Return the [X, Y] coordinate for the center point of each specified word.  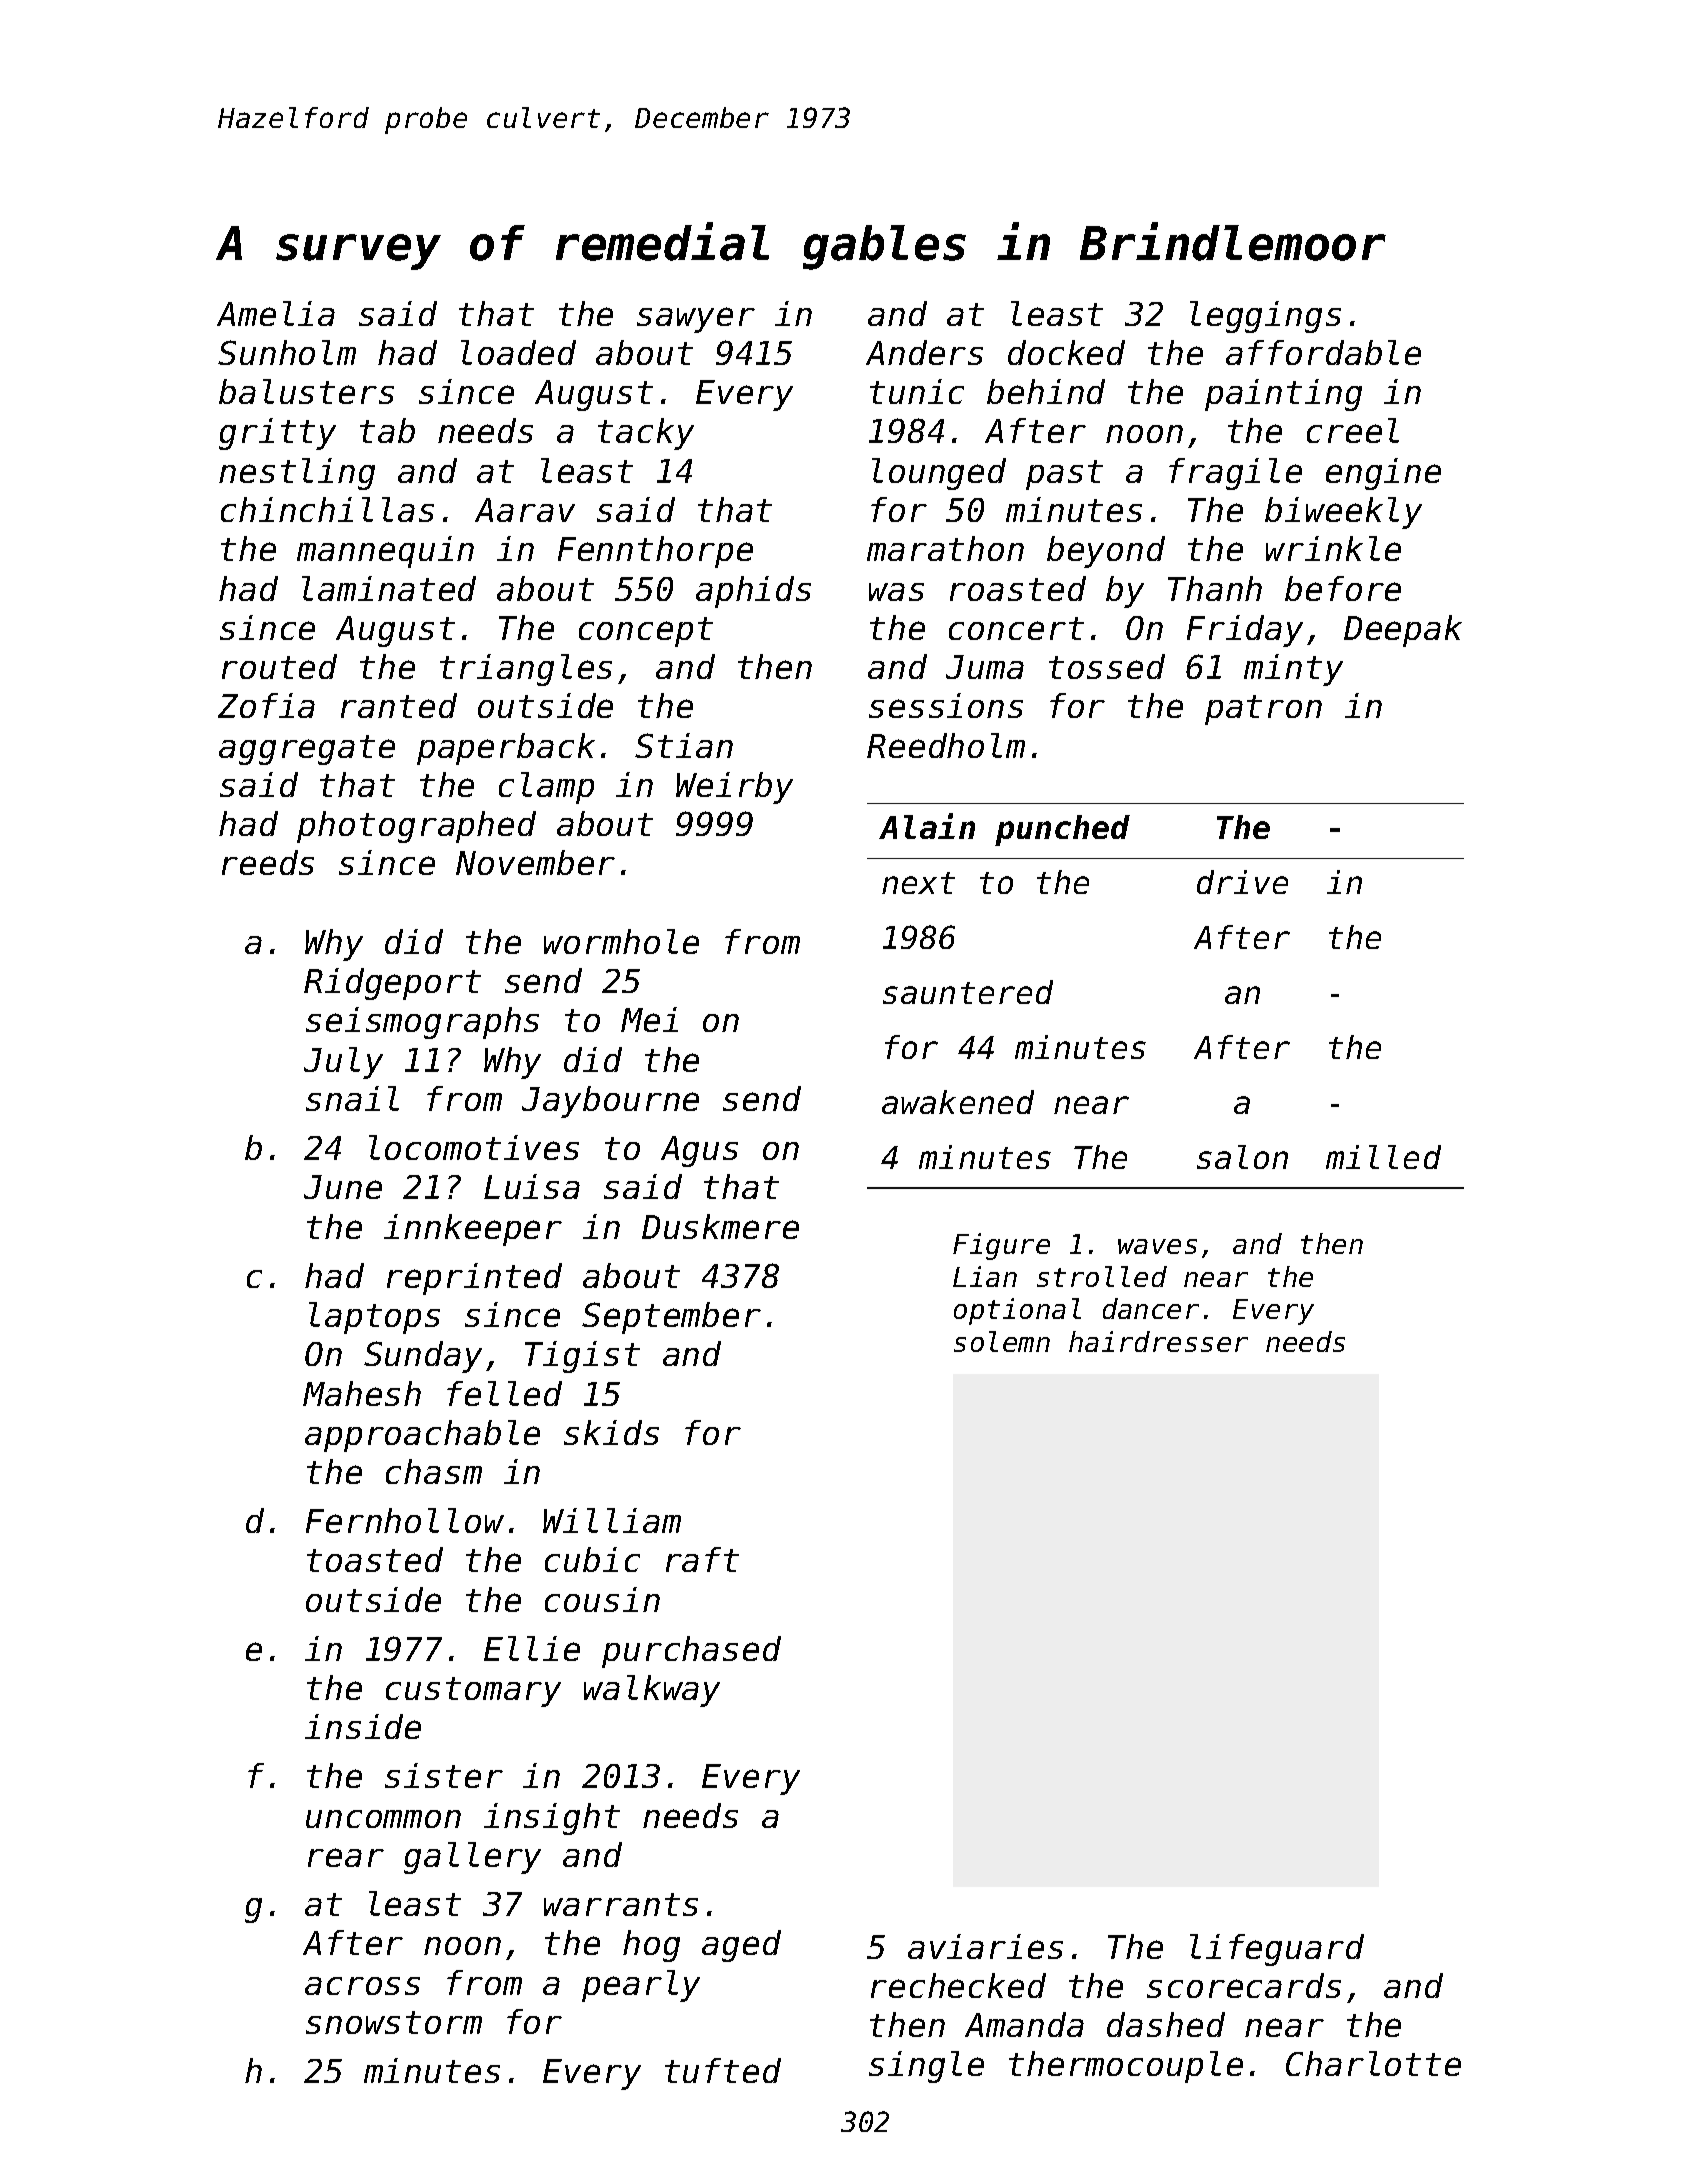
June [343, 1187]
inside [363, 1726]
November [535, 862]
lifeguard [1277, 1950]
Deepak [1403, 631]
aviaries [985, 1946]
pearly [641, 1986]
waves [1157, 1246]
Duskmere [720, 1226]
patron [1263, 710]
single [926, 2067]
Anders [924, 352]
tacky [646, 434]
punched [1062, 830]
